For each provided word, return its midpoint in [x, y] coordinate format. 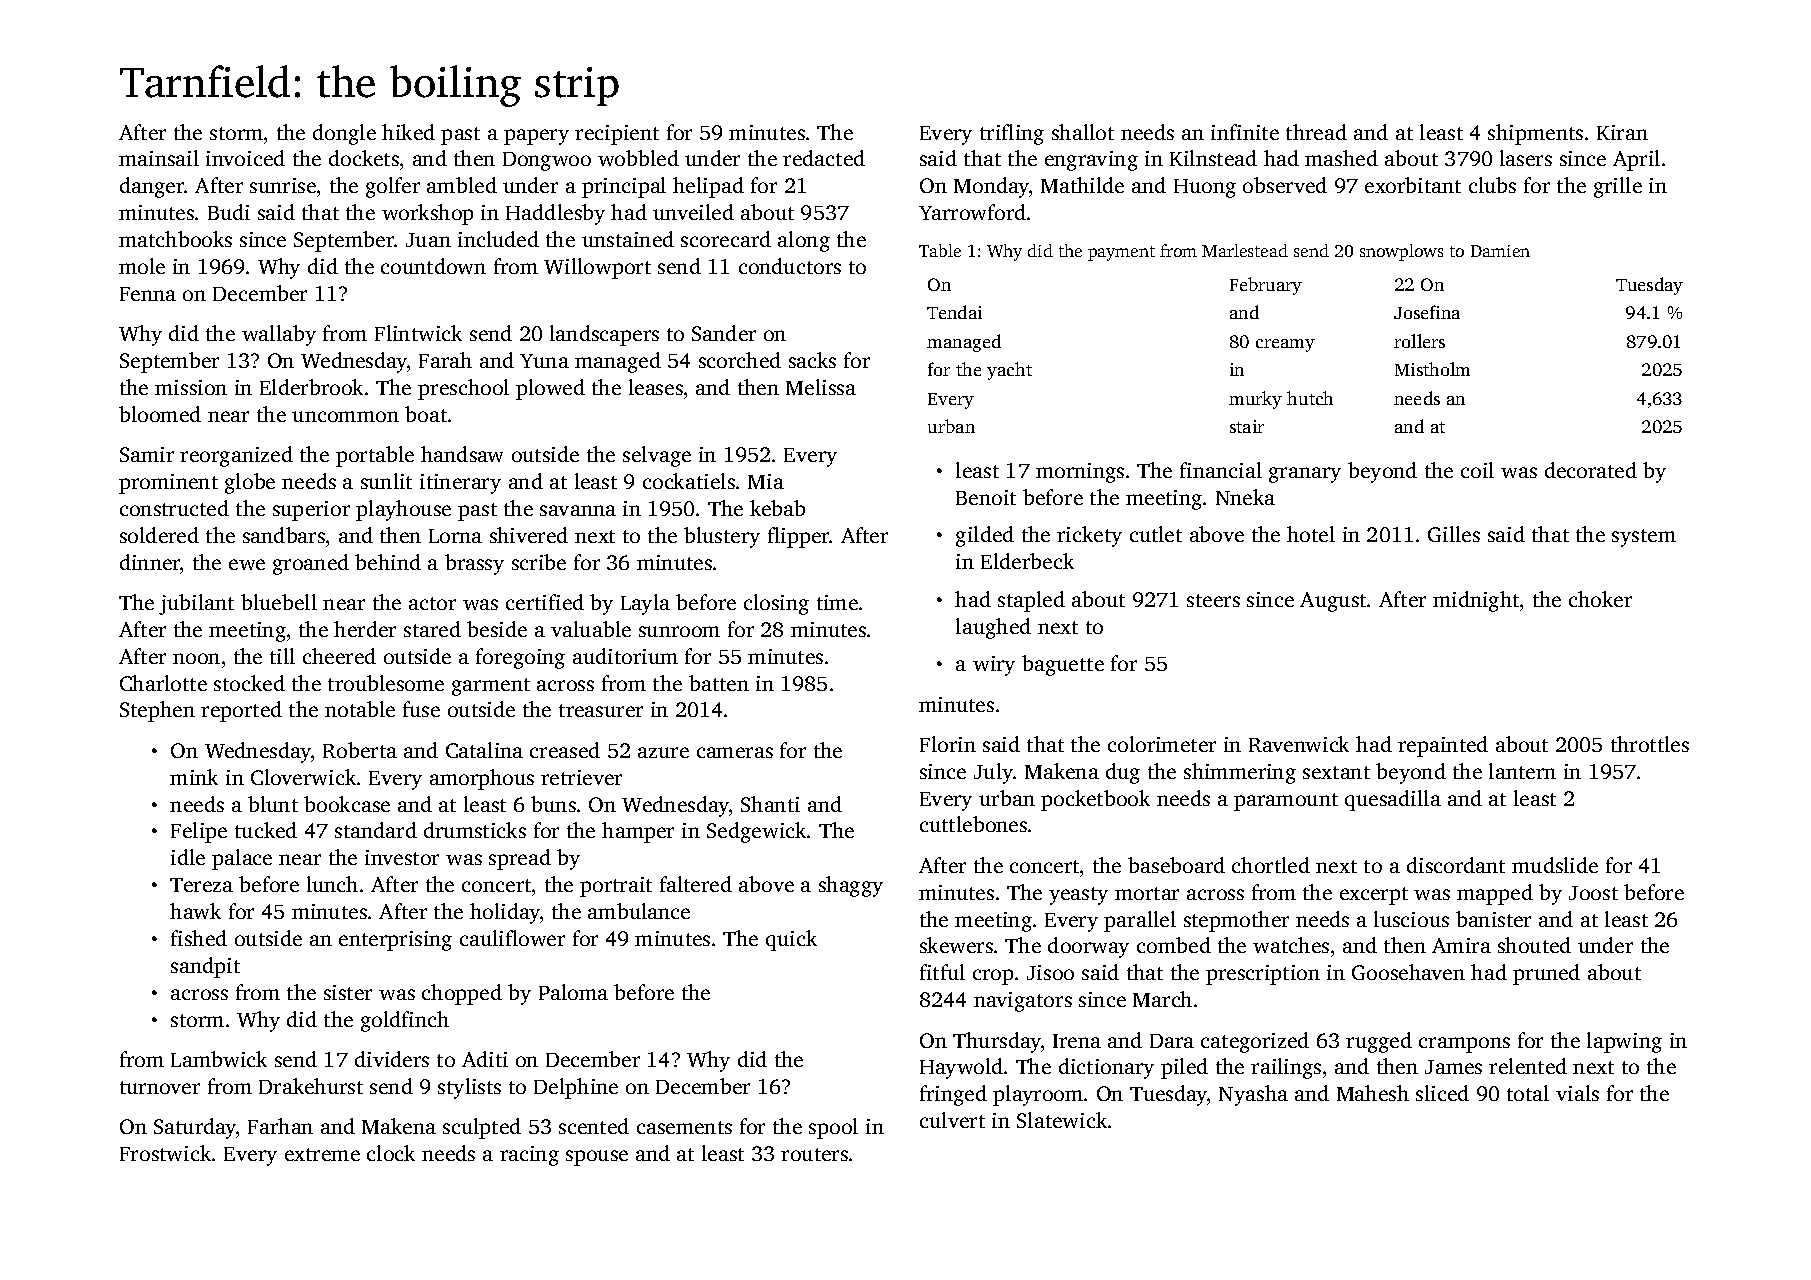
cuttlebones [973, 824]
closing [776, 604]
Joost [1593, 893]
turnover [160, 1087]
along [804, 241]
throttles [1650, 744]
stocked [249, 683]
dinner [150, 562]
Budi [229, 212]
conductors [790, 266]
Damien [1500, 251]
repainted [1443, 746]
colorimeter [1162, 744]
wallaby [279, 335]
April [1636, 160]
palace [242, 859]
